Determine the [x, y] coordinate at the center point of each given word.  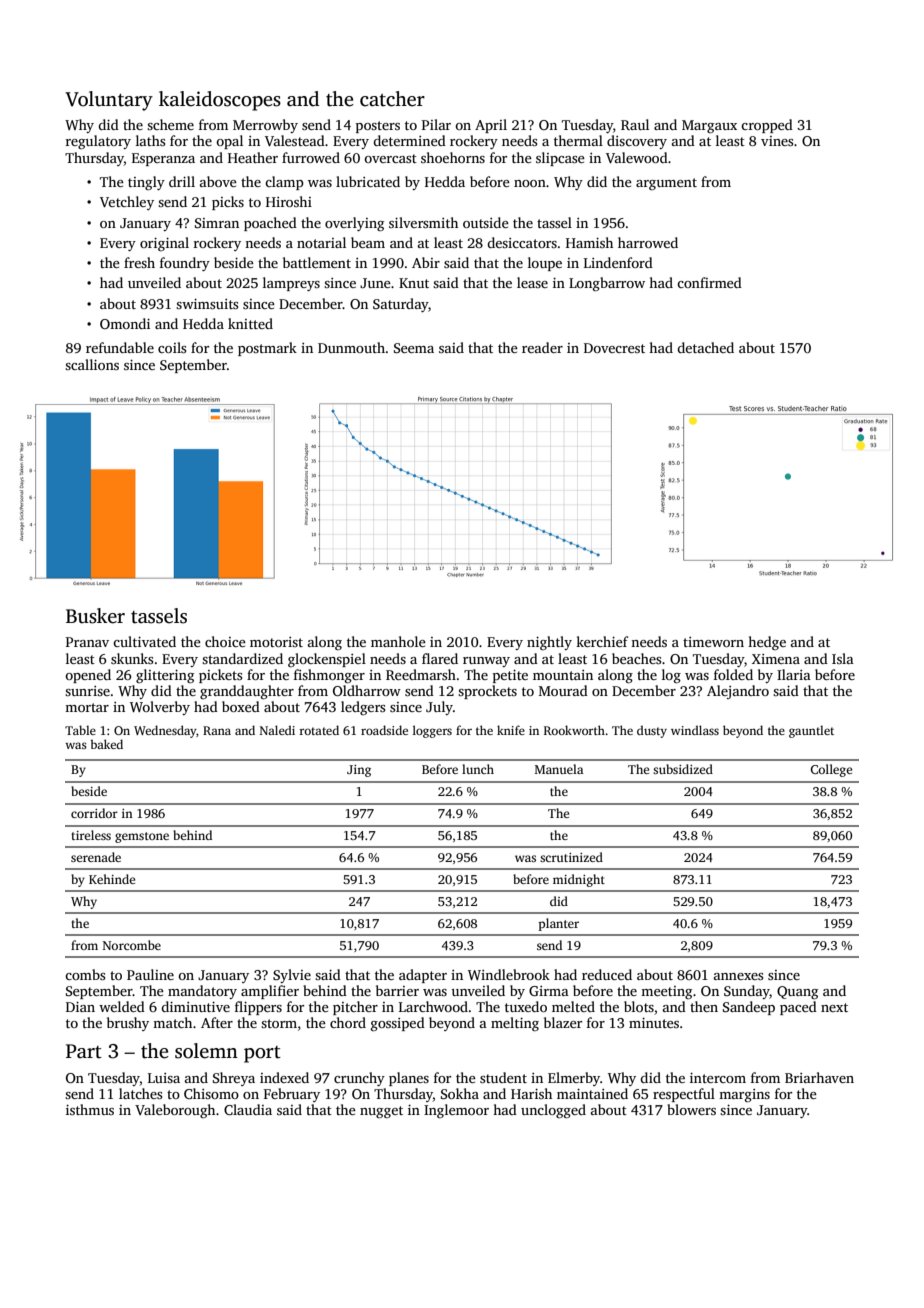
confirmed [709, 282]
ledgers [363, 708]
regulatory [98, 142]
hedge [767, 643]
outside [486, 222]
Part [84, 1051]
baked [106, 744]
